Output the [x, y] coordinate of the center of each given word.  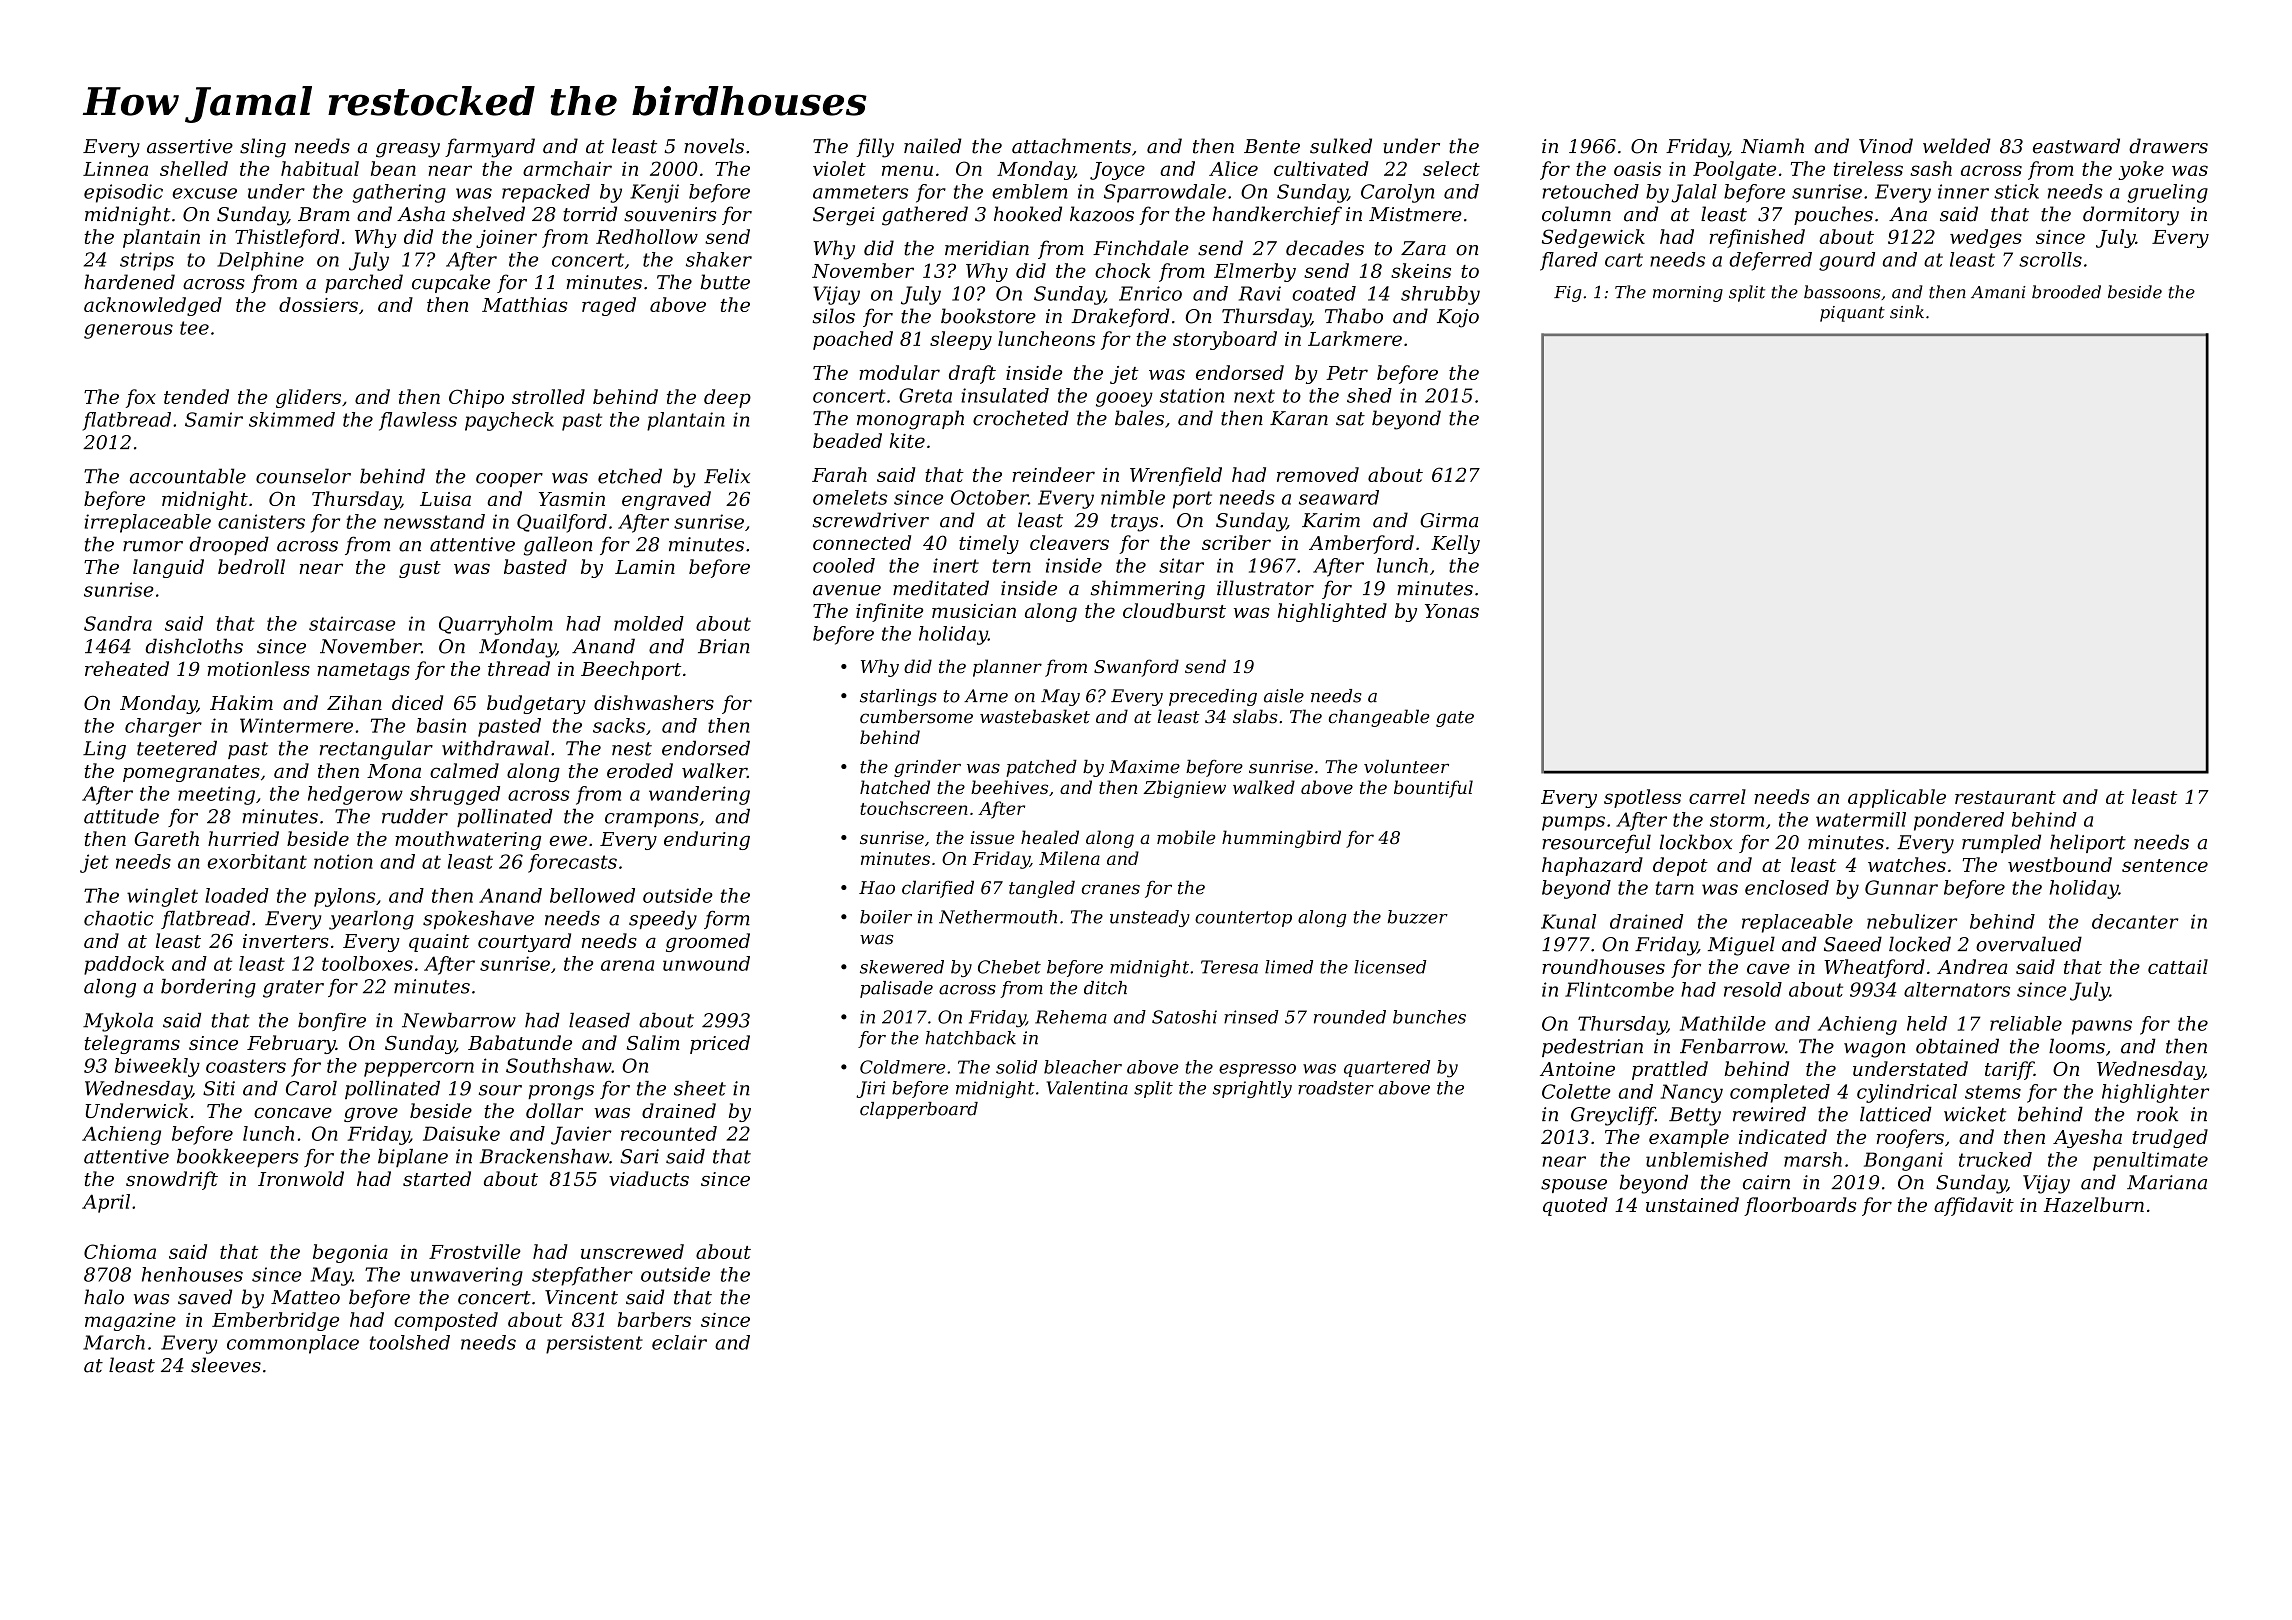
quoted [1575, 1206]
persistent [594, 1344]
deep [727, 398]
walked [1264, 787]
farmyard [490, 148]
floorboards [1800, 1206]
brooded [2066, 292]
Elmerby [1255, 272]
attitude [121, 816]
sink [1907, 312]
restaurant [2005, 797]
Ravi [1260, 293]
